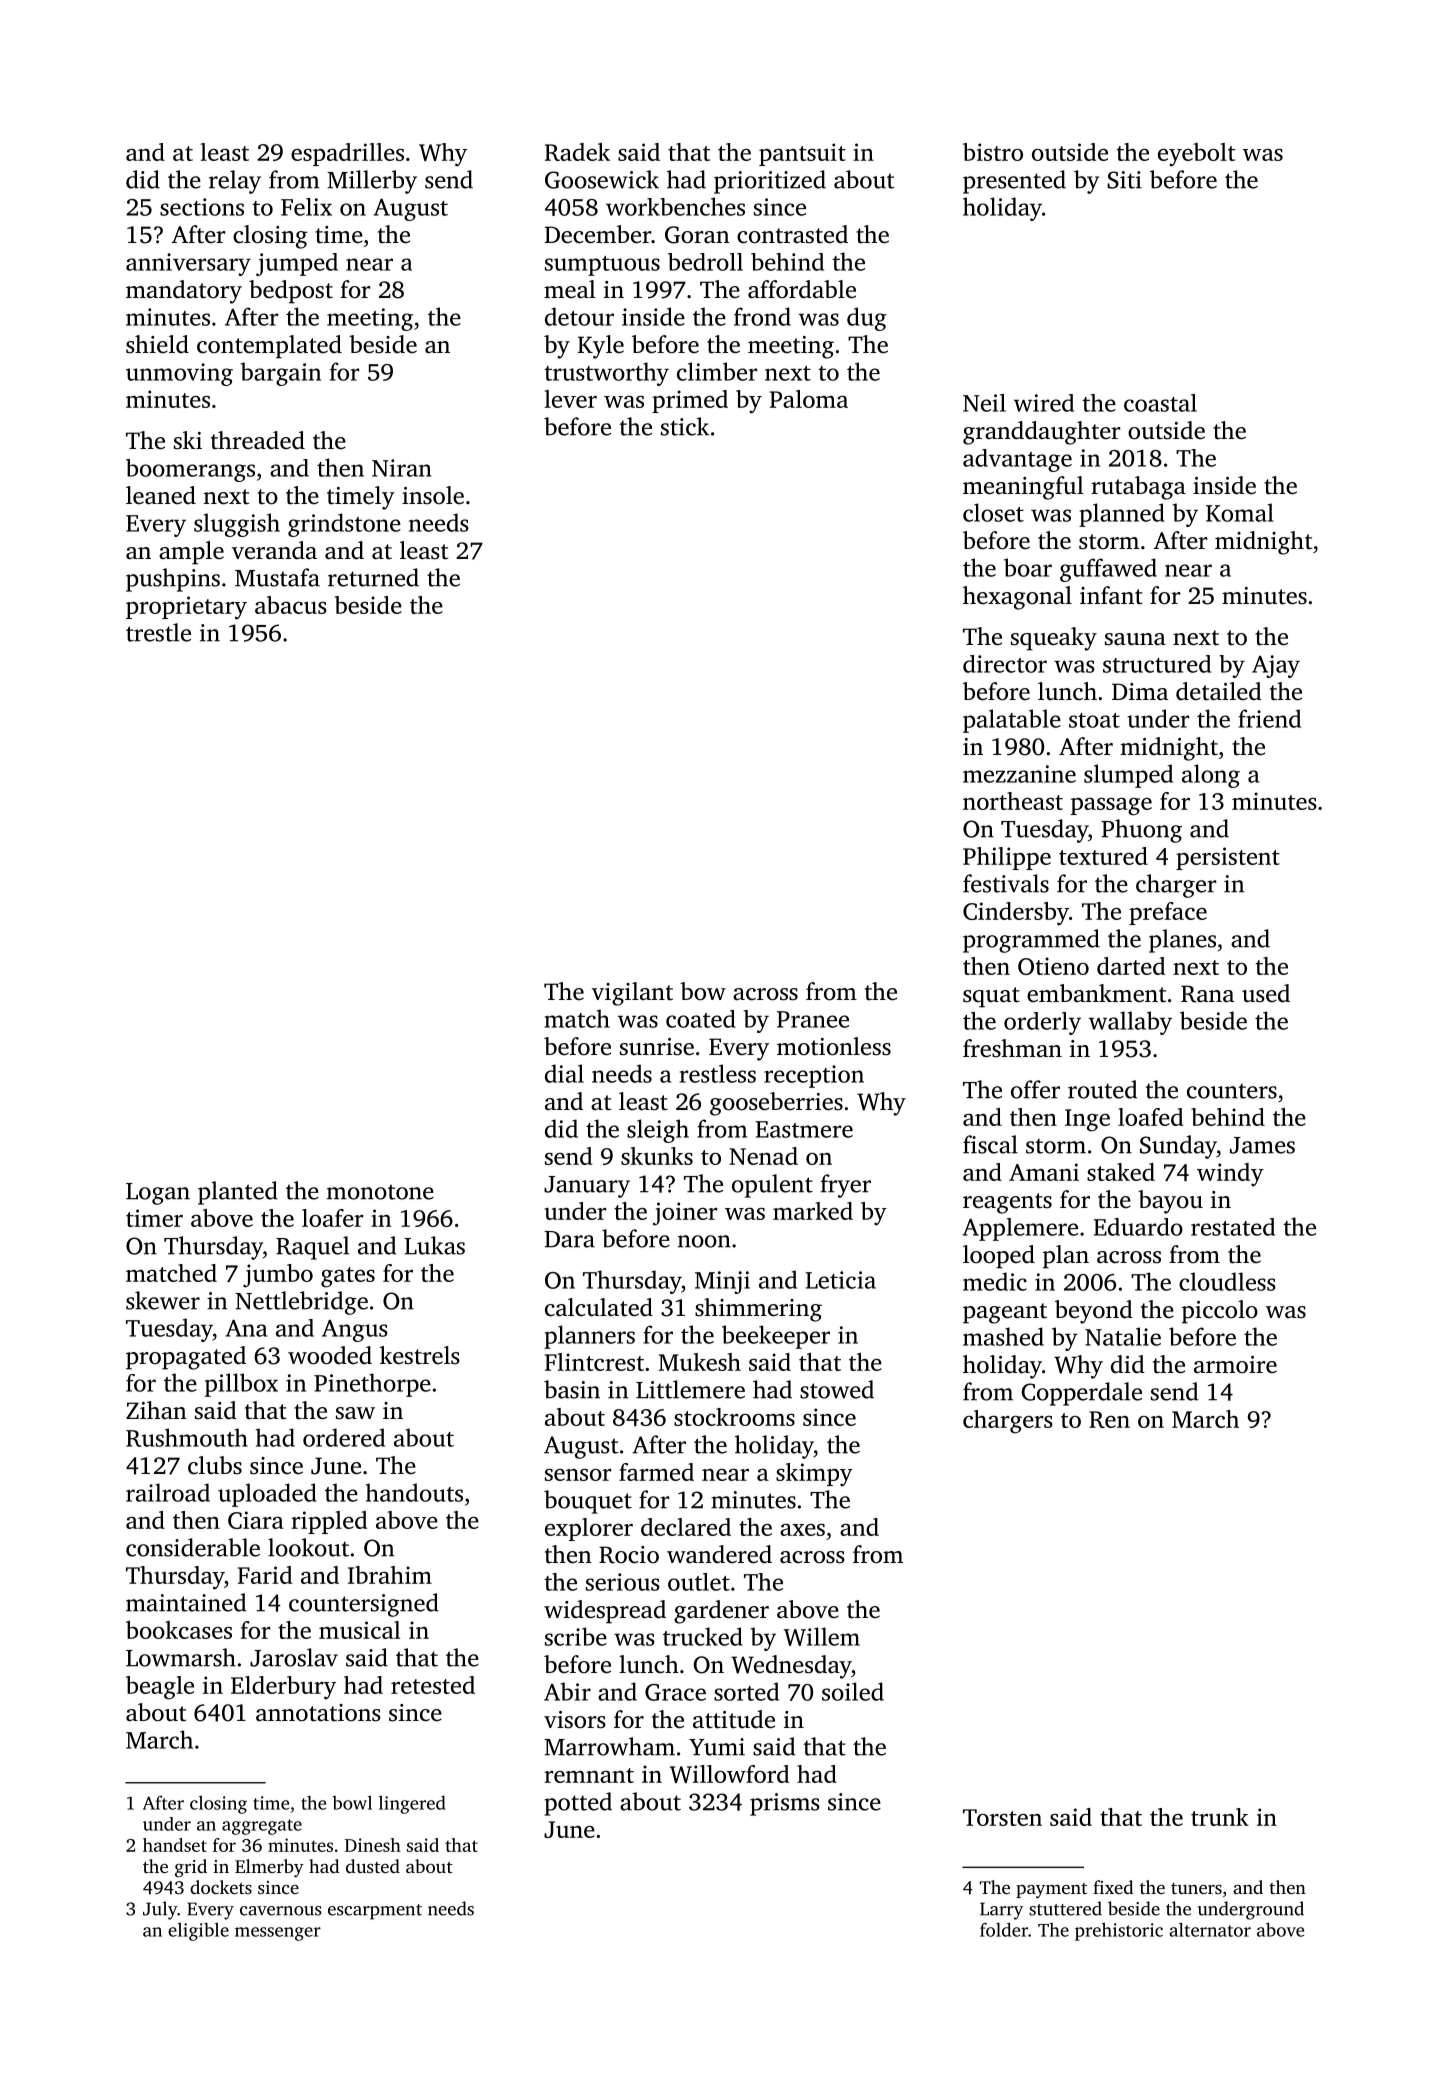 The height and width of the document is (2100, 1450). What do you see at coordinates (1160, 403) in the document?
I see `coastal` at bounding box center [1160, 403].
